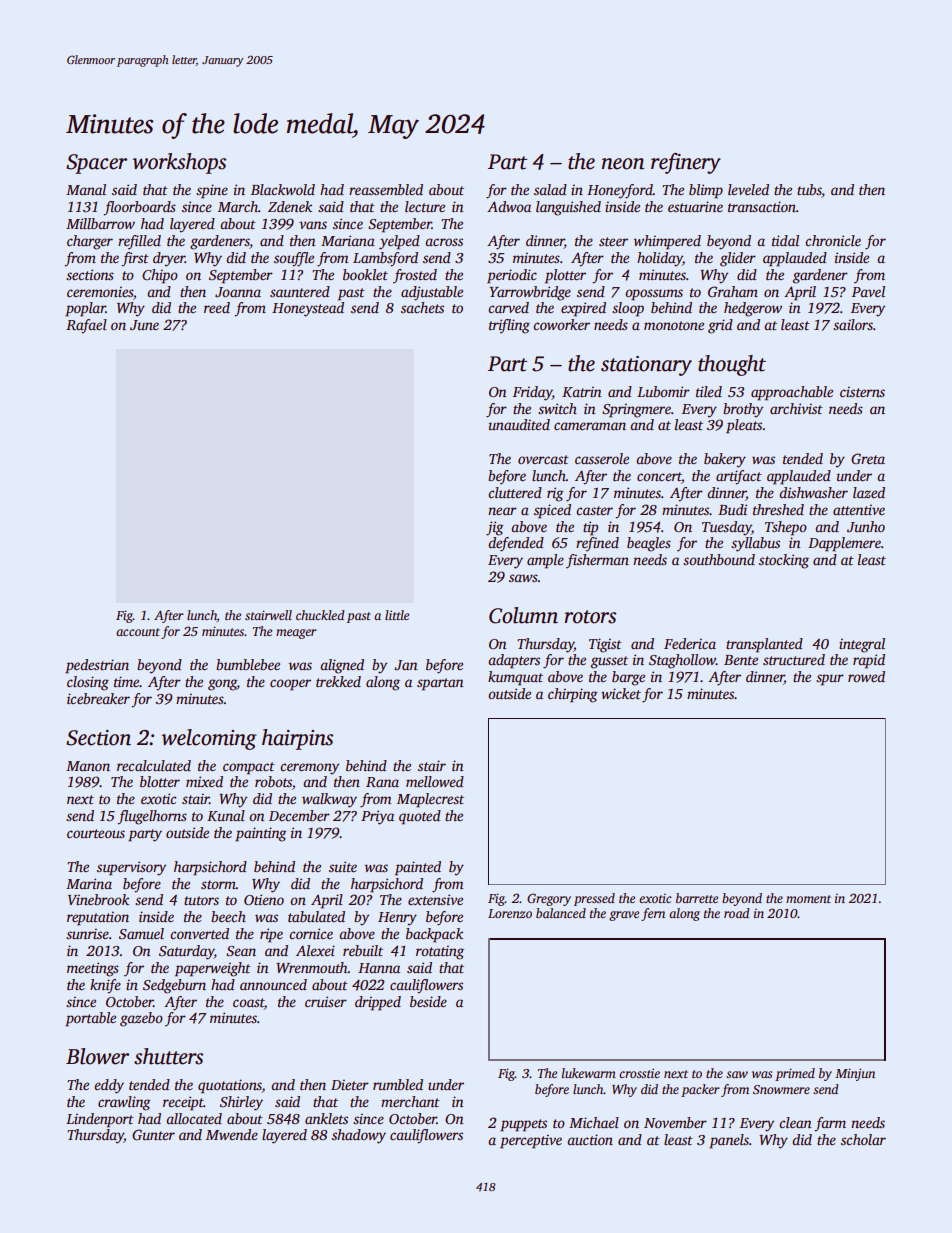  What do you see at coordinates (748, 189) in the document?
I see `leveled` at bounding box center [748, 189].
